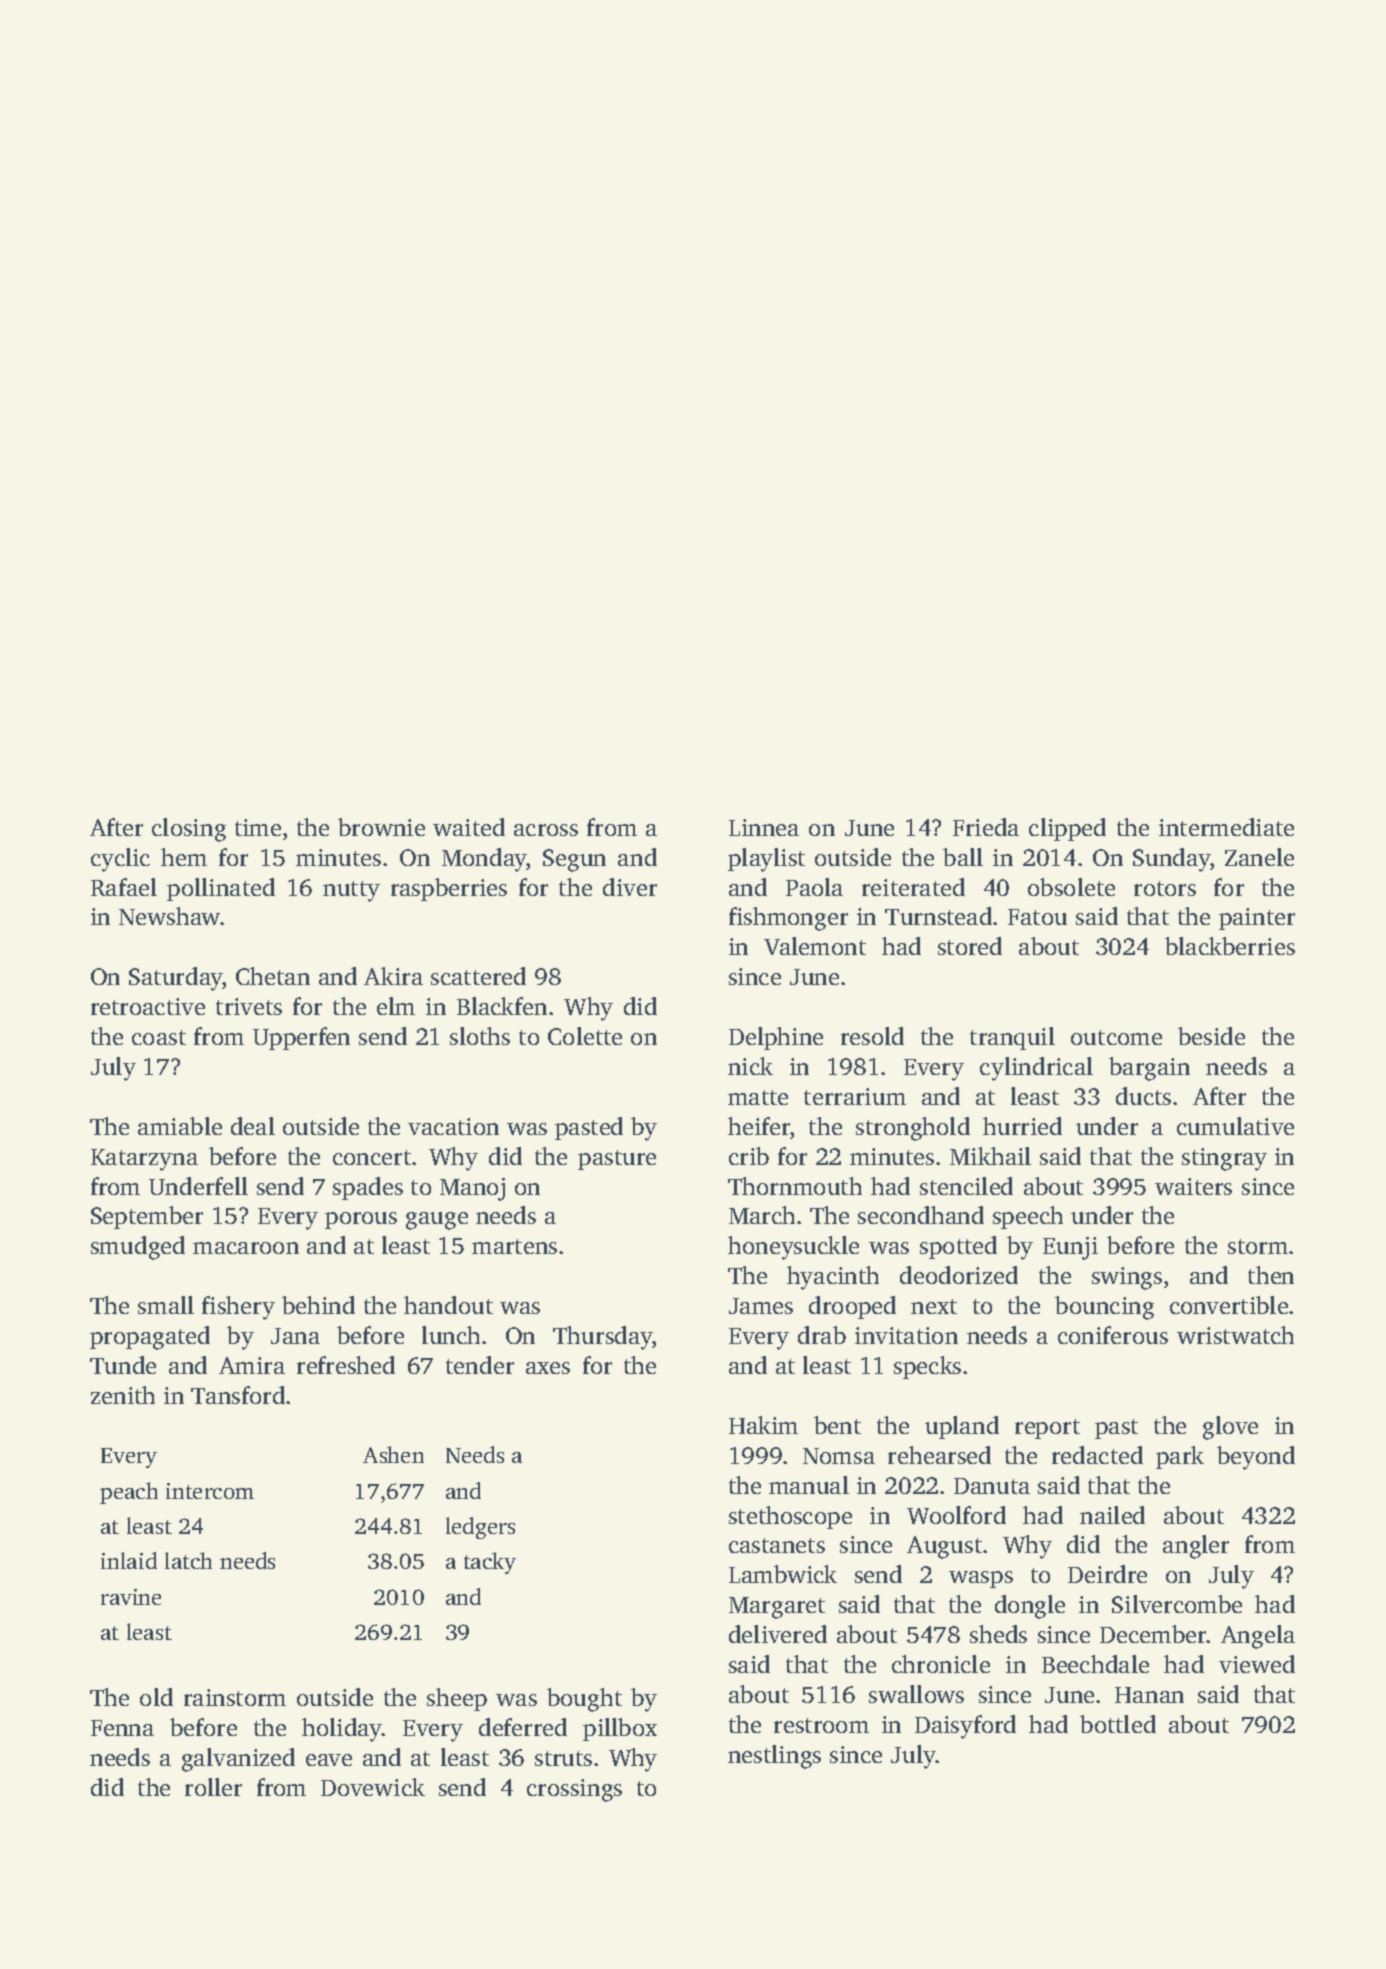  I want to click on Amira, so click(252, 1365).
